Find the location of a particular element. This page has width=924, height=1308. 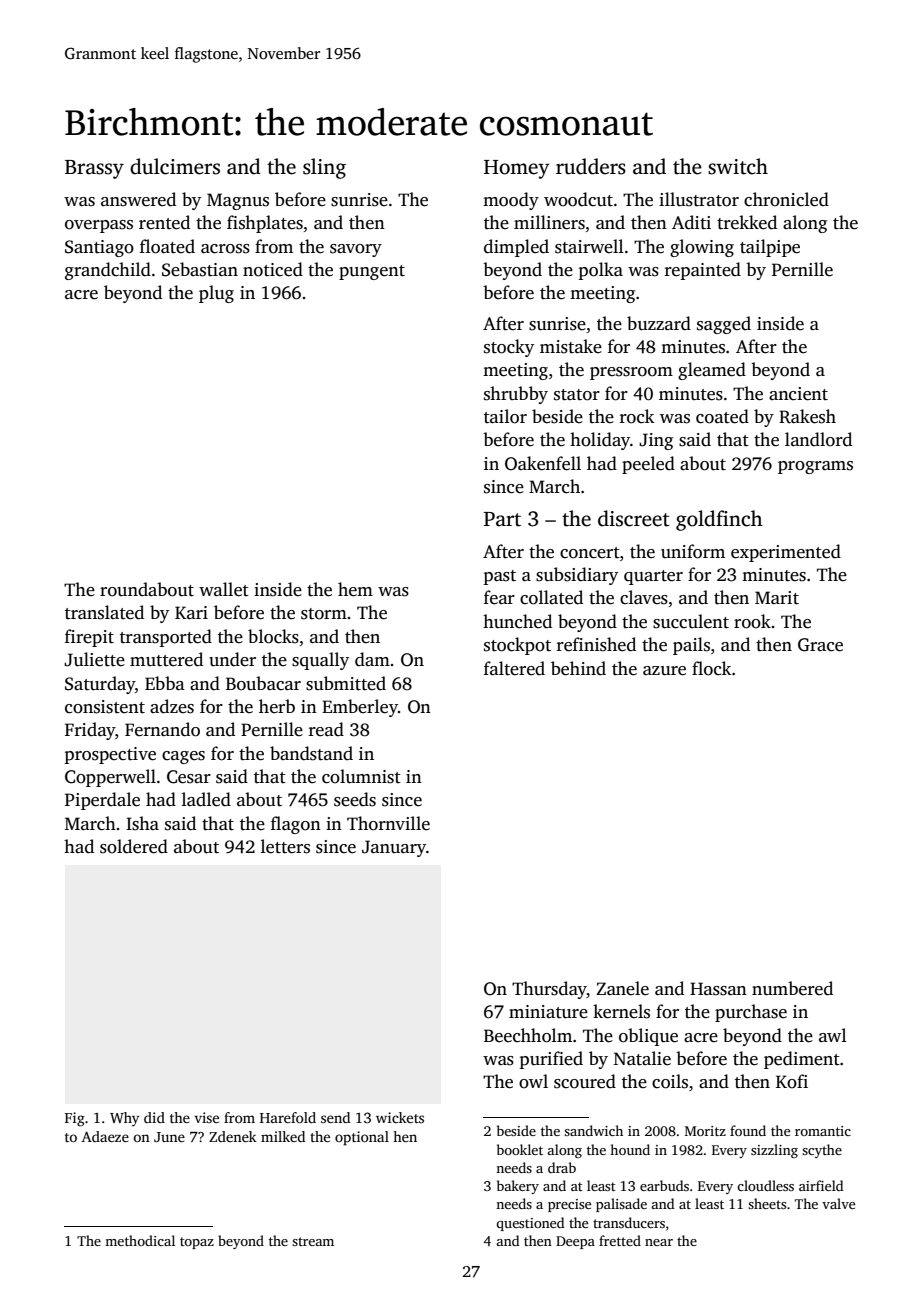

soldered is located at coordinates (134, 846).
